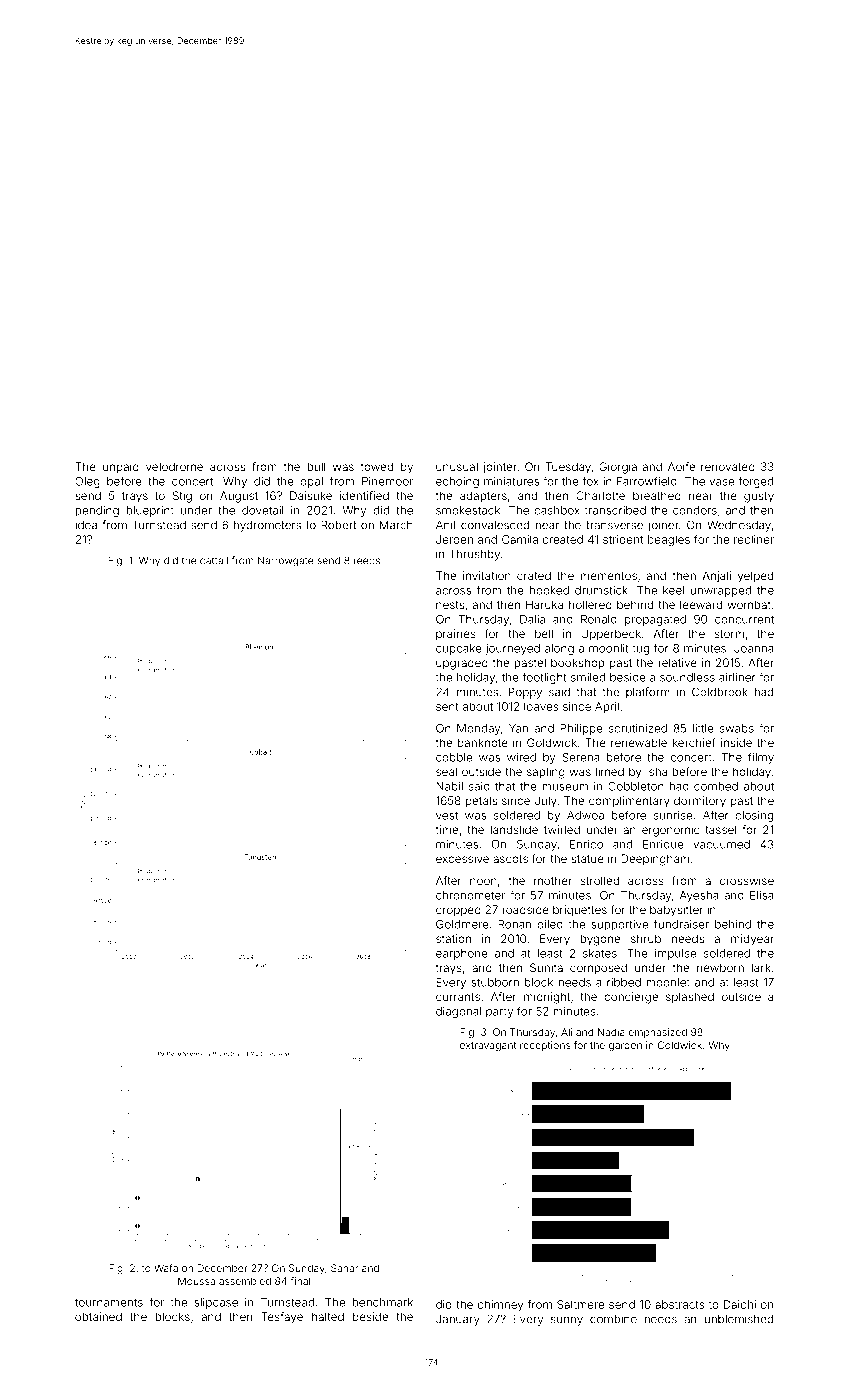  I want to click on banknote, so click(483, 742).
